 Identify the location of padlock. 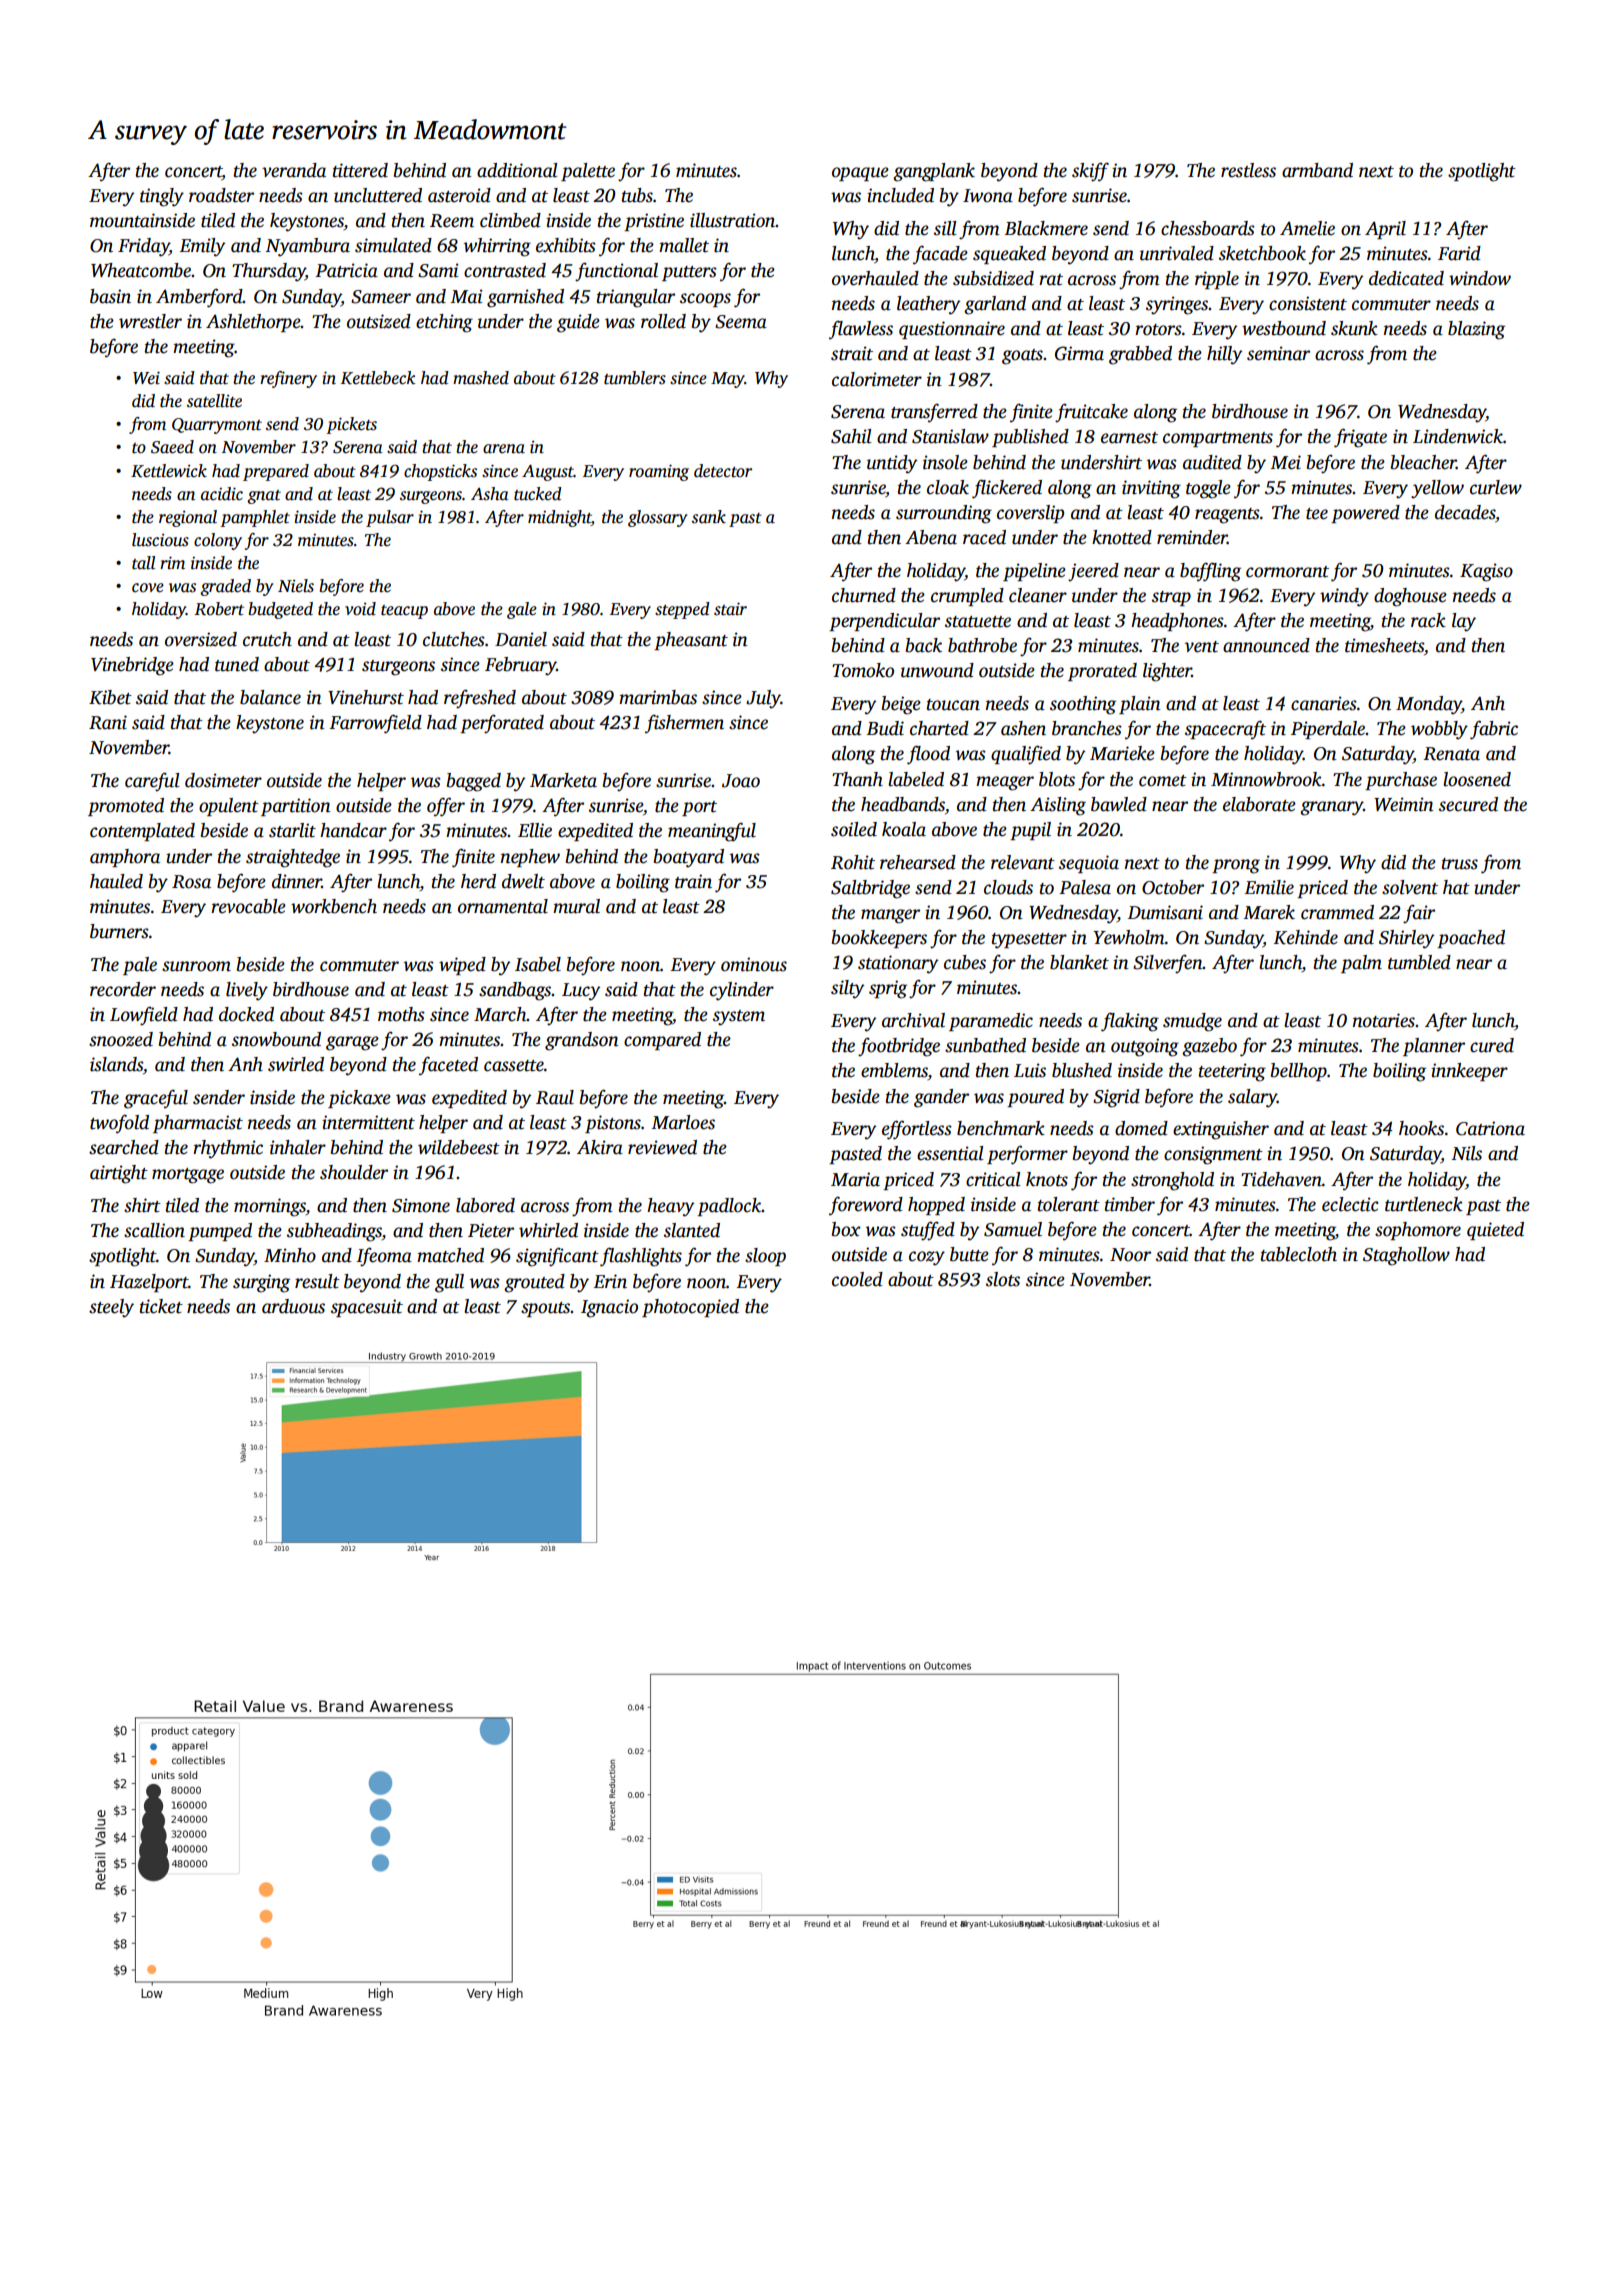
(729, 1207).
